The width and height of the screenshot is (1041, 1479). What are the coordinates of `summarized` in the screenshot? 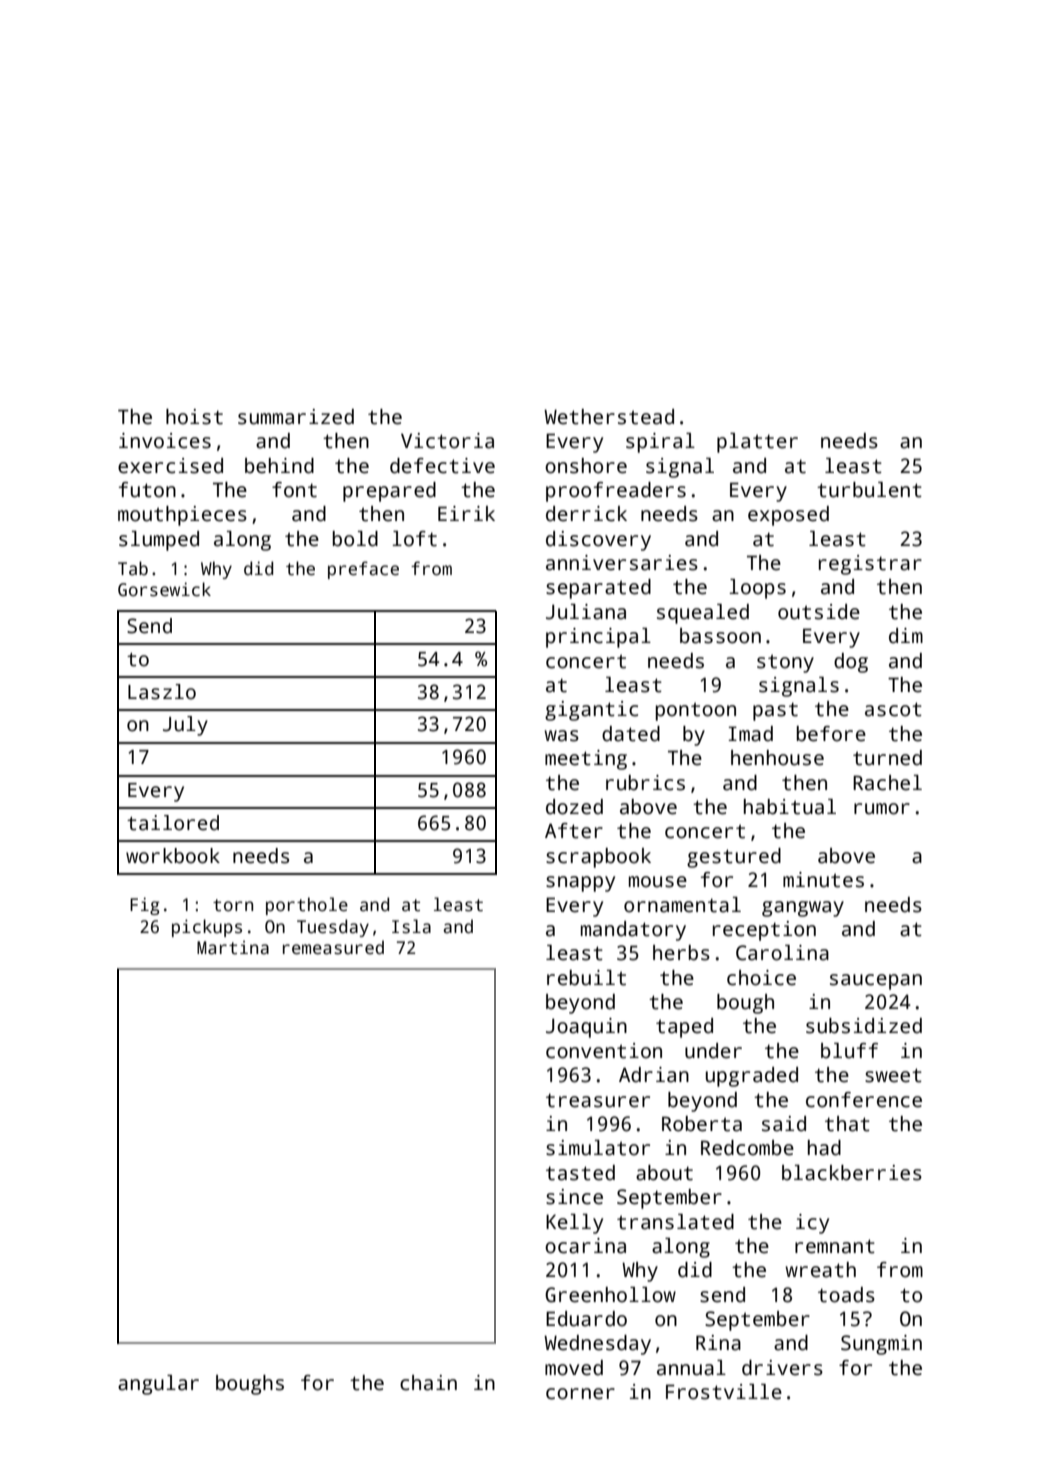 It's located at (296, 417).
